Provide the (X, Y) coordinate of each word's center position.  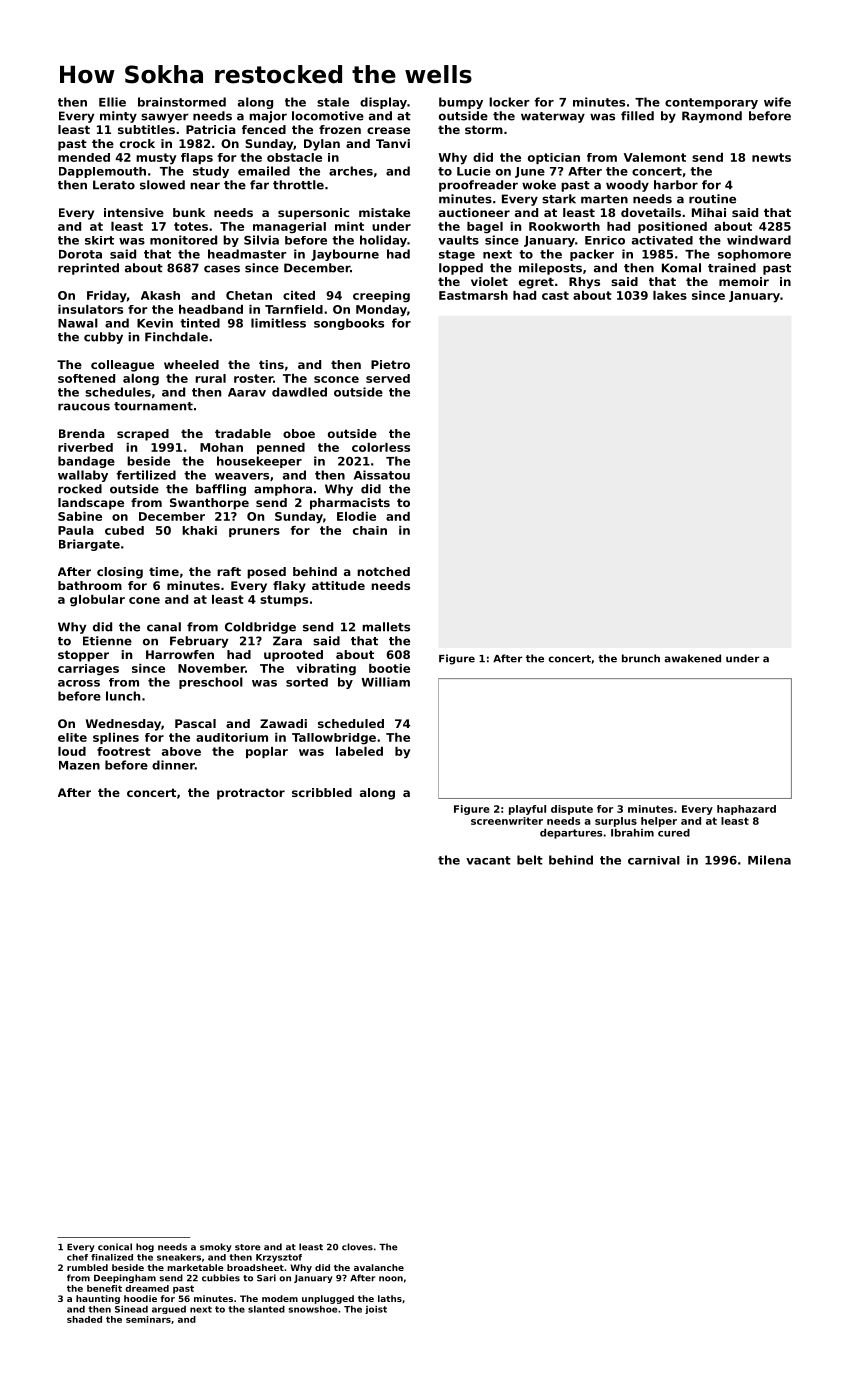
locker (509, 102)
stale (333, 102)
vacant (488, 860)
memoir (744, 281)
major (268, 117)
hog (145, 1247)
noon (391, 1279)
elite (72, 737)
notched (383, 571)
